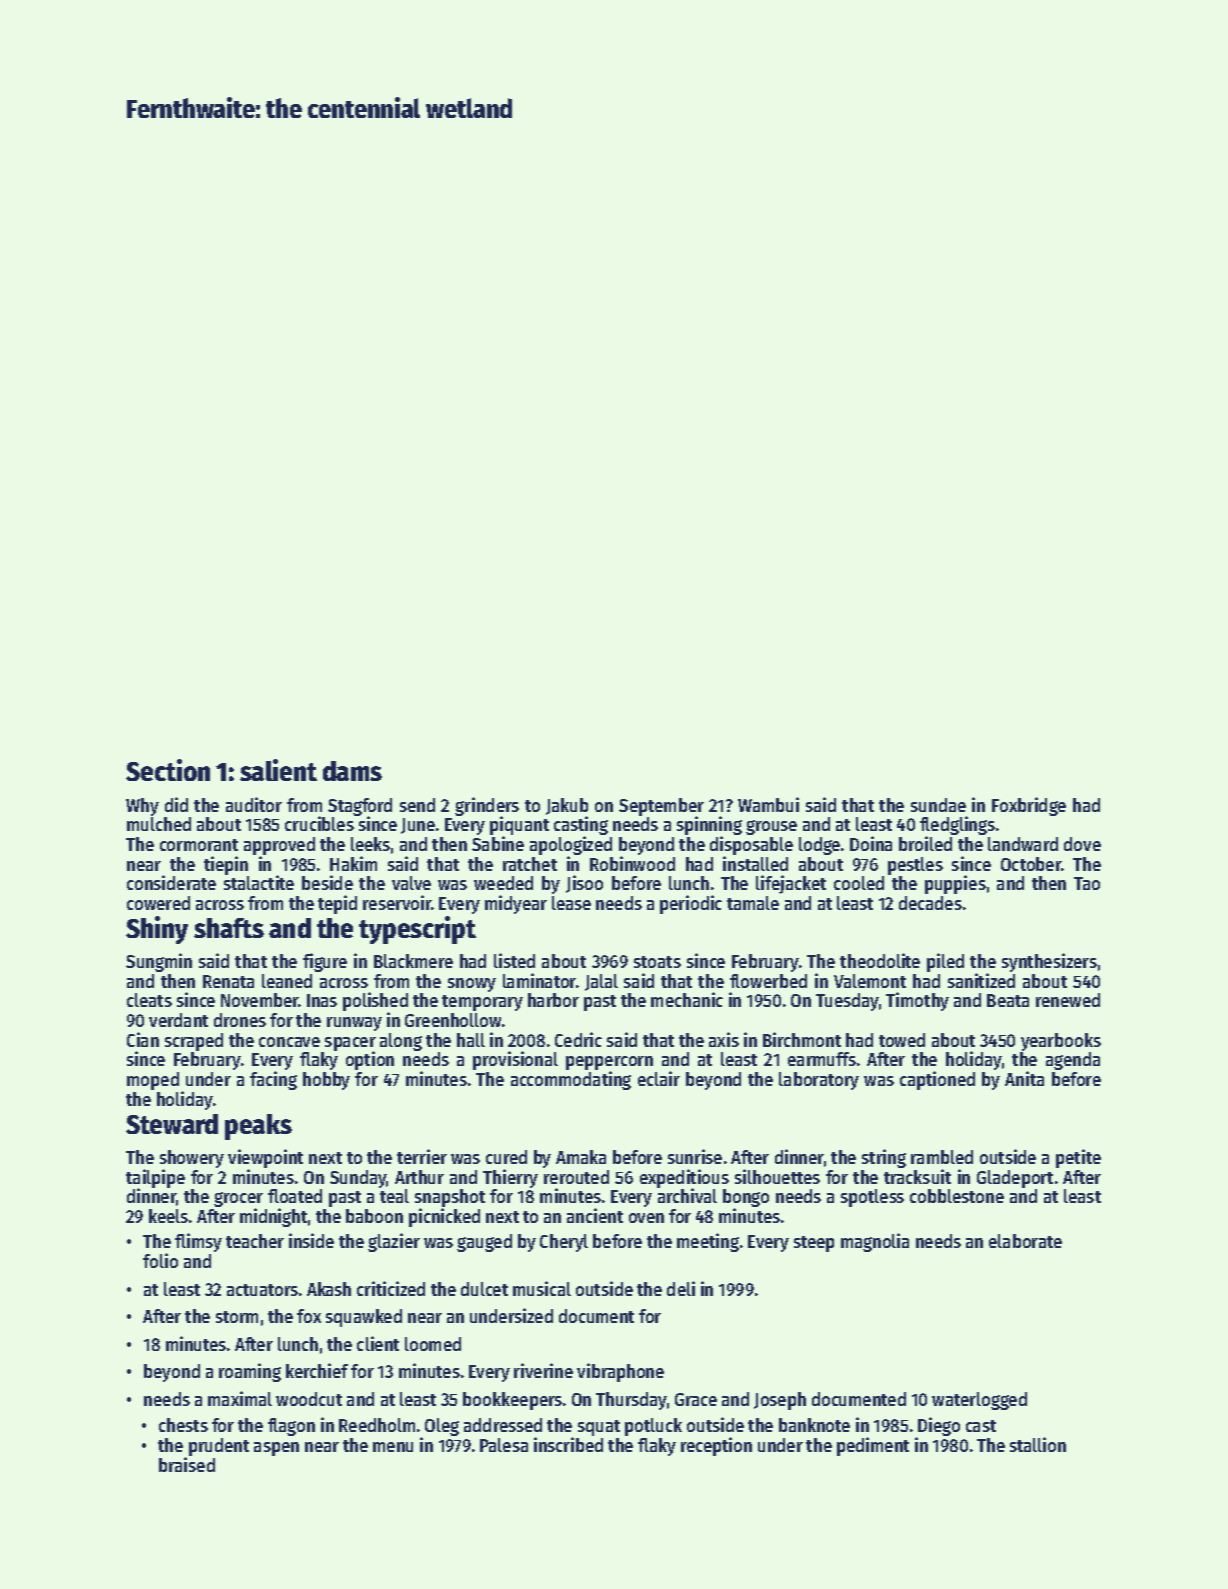 The width and height of the screenshot is (1228, 1589). Describe the element at coordinates (229, 928) in the screenshot. I see `shafts` at that location.
